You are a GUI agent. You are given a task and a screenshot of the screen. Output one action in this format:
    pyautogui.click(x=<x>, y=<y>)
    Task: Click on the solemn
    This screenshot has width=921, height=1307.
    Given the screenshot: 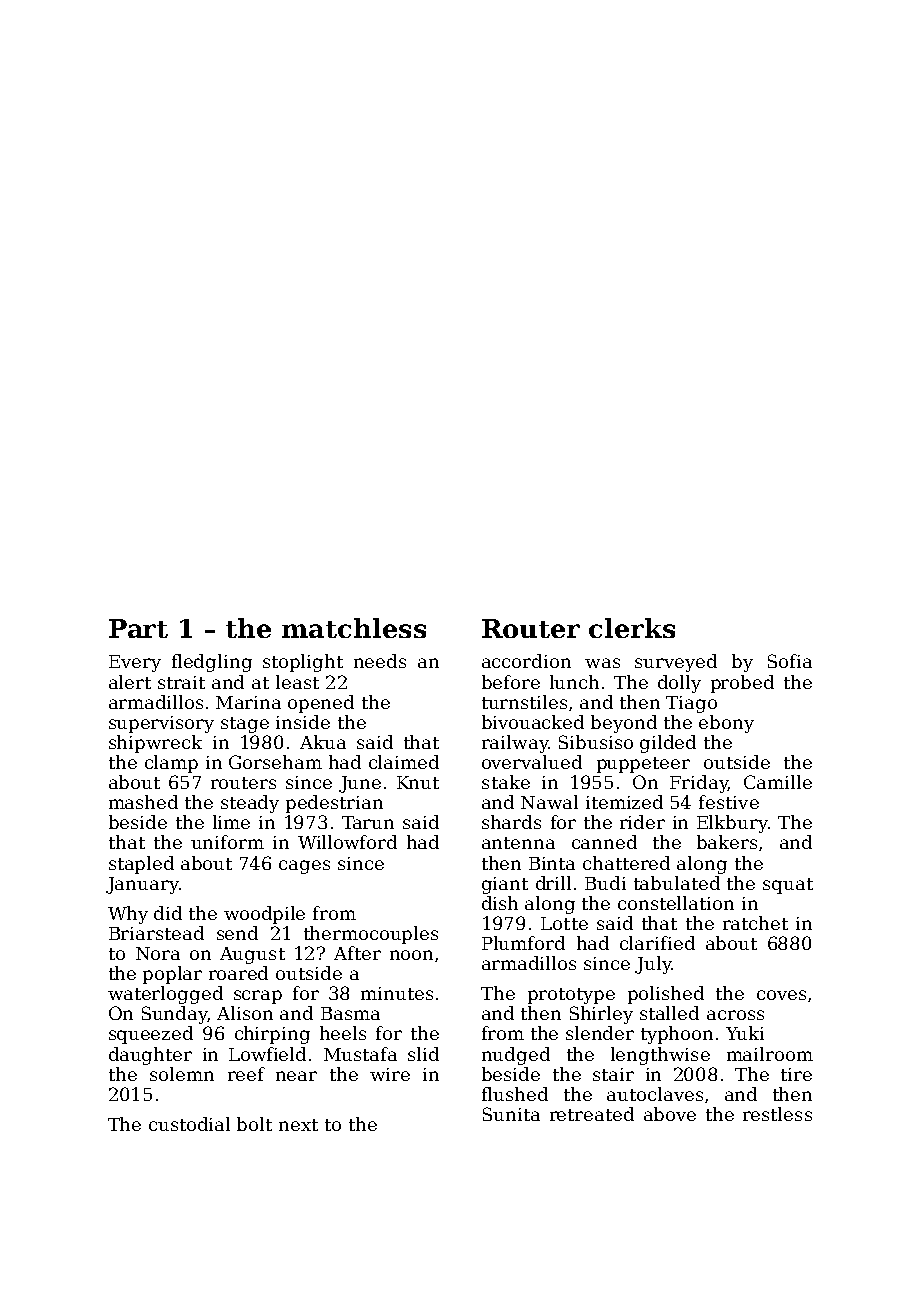 What is the action you would take?
    pyautogui.click(x=182, y=1074)
